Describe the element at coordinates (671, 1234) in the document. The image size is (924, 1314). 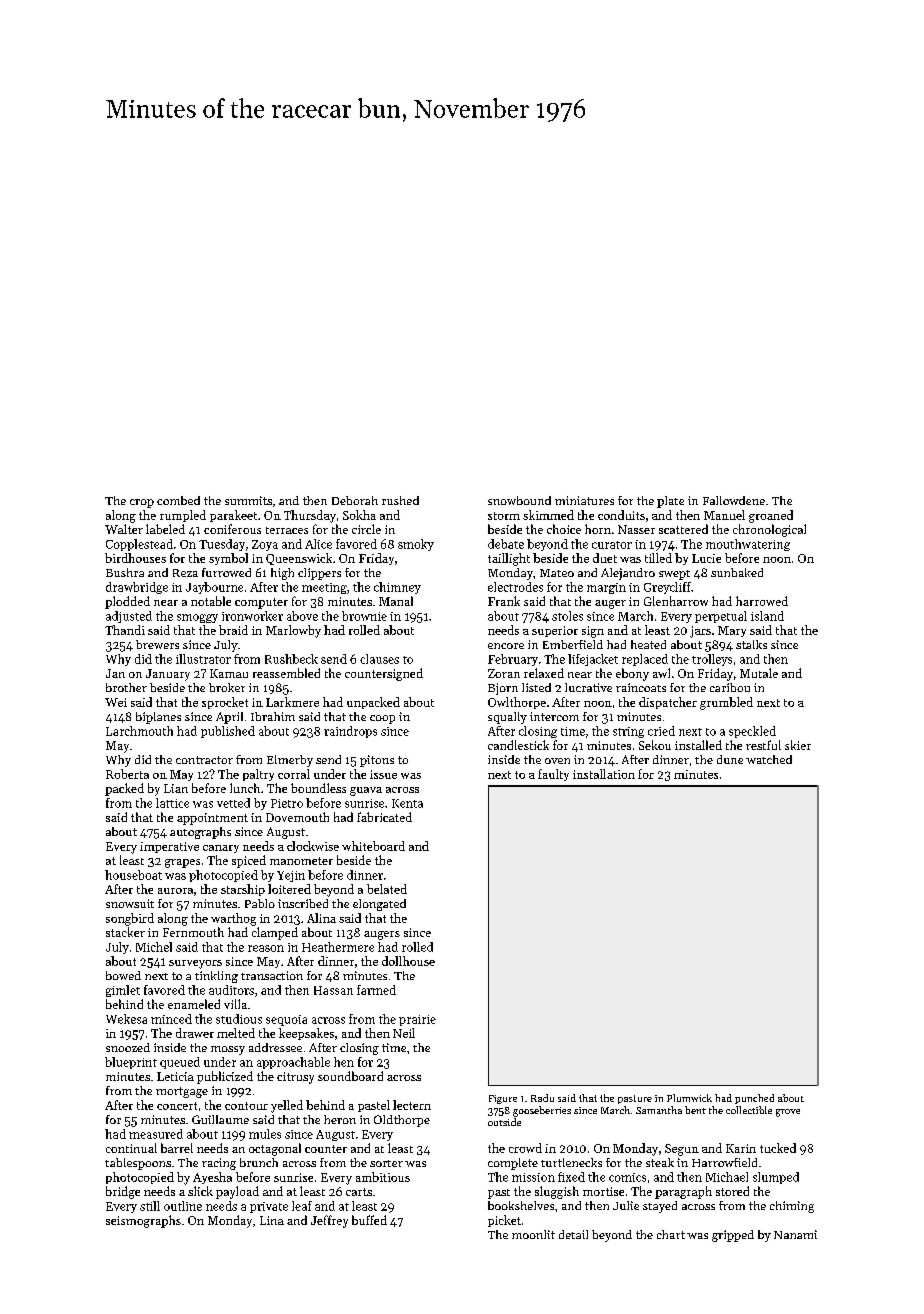
I see `chart` at that location.
